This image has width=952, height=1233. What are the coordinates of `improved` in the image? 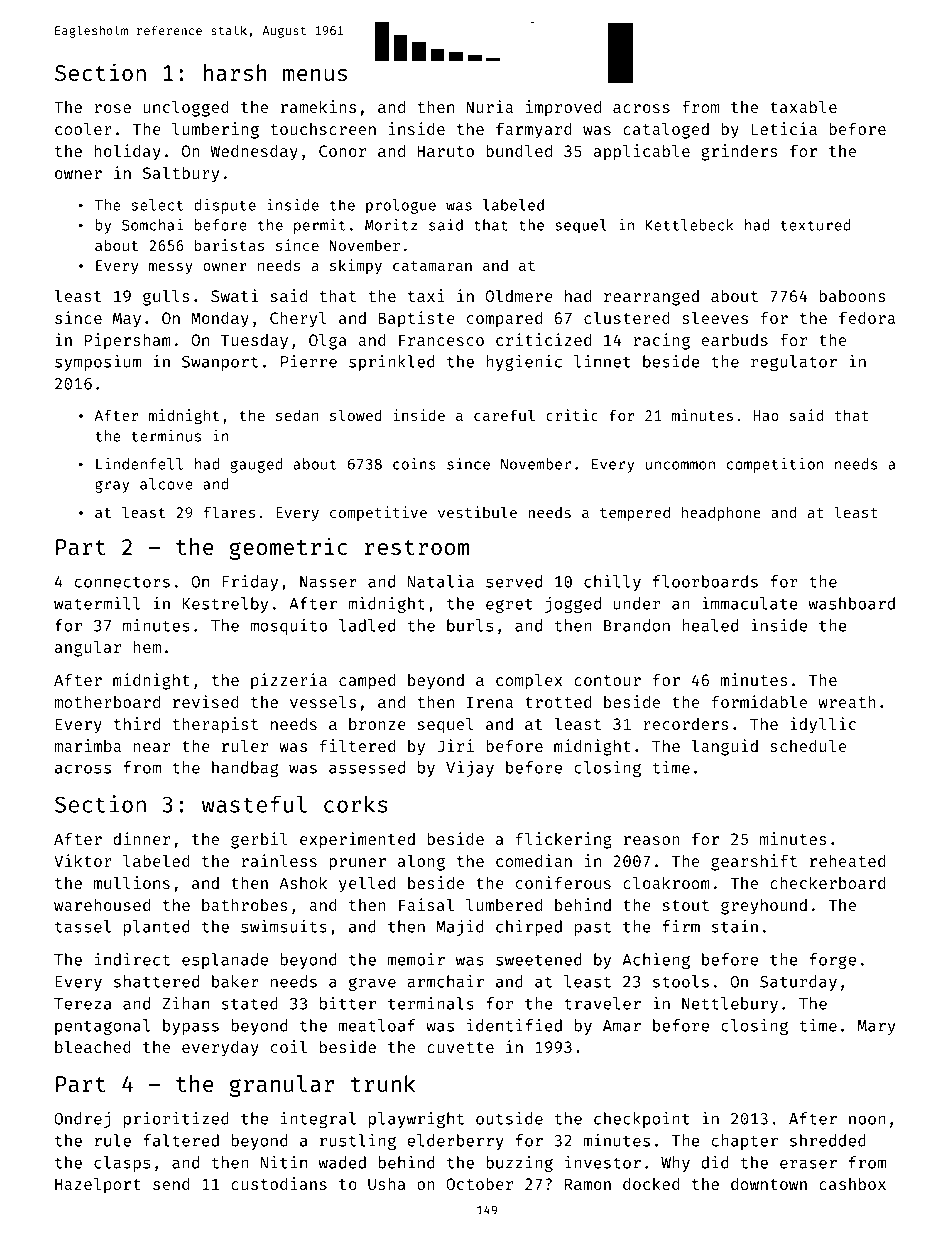 It's located at (563, 108).
